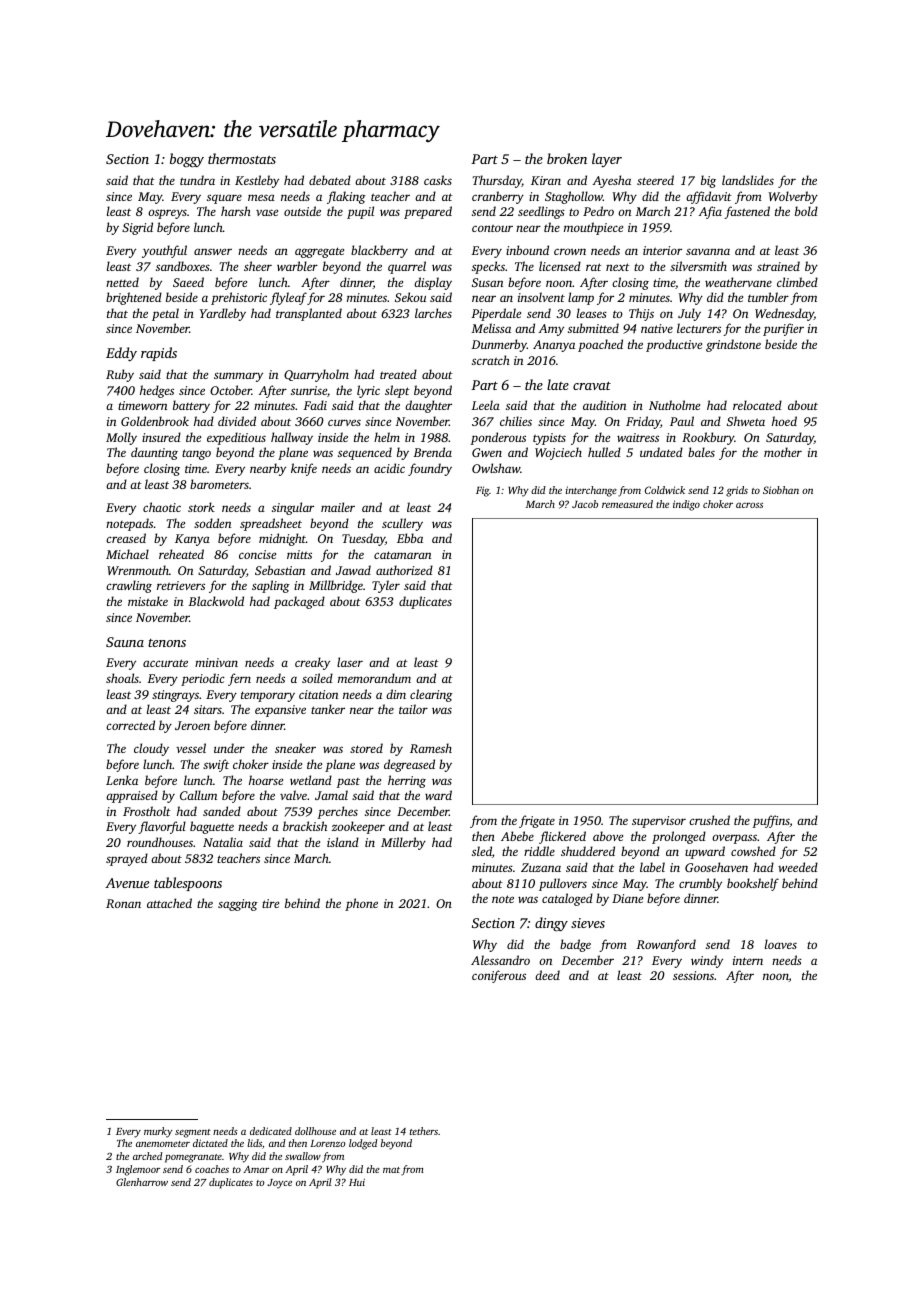  What do you see at coordinates (431, 695) in the page?
I see `clearing` at bounding box center [431, 695].
